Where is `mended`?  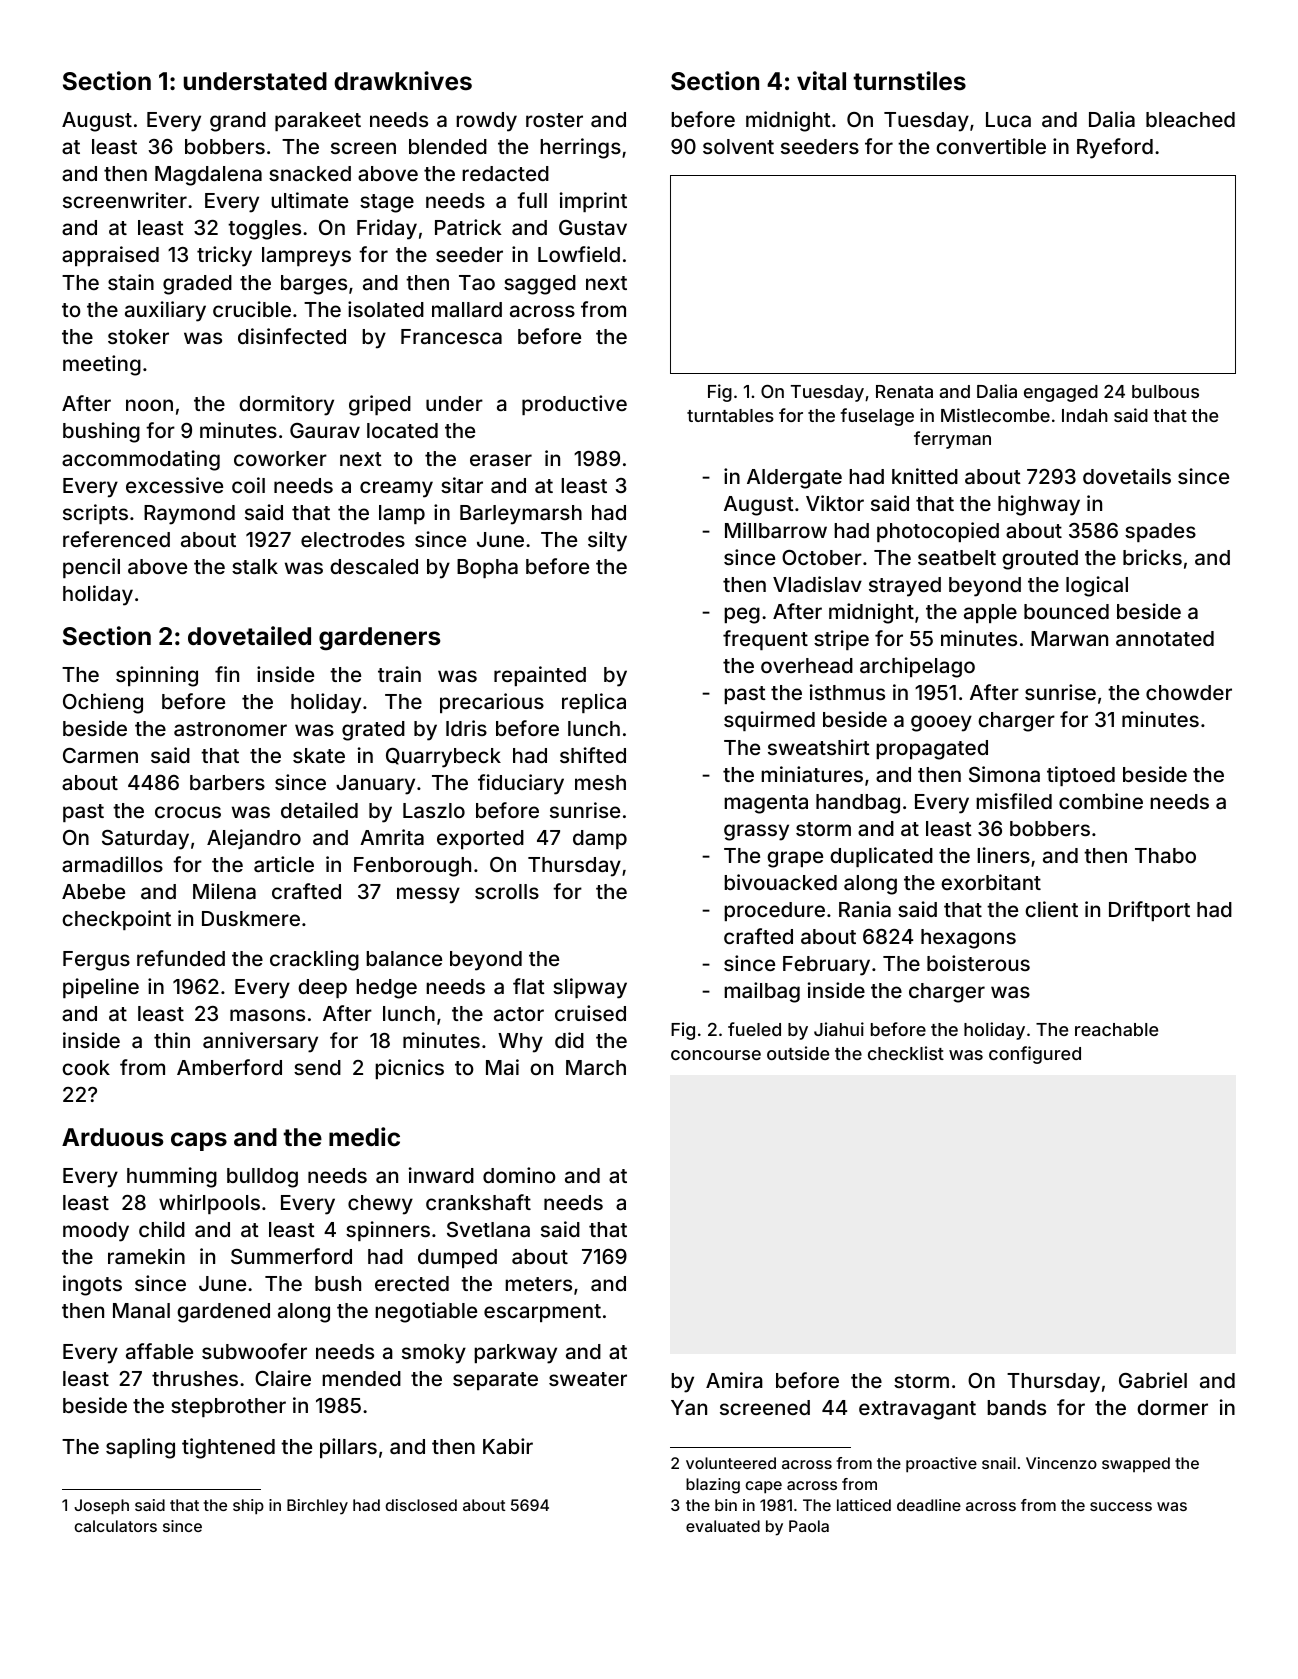 mended is located at coordinates (361, 1378).
